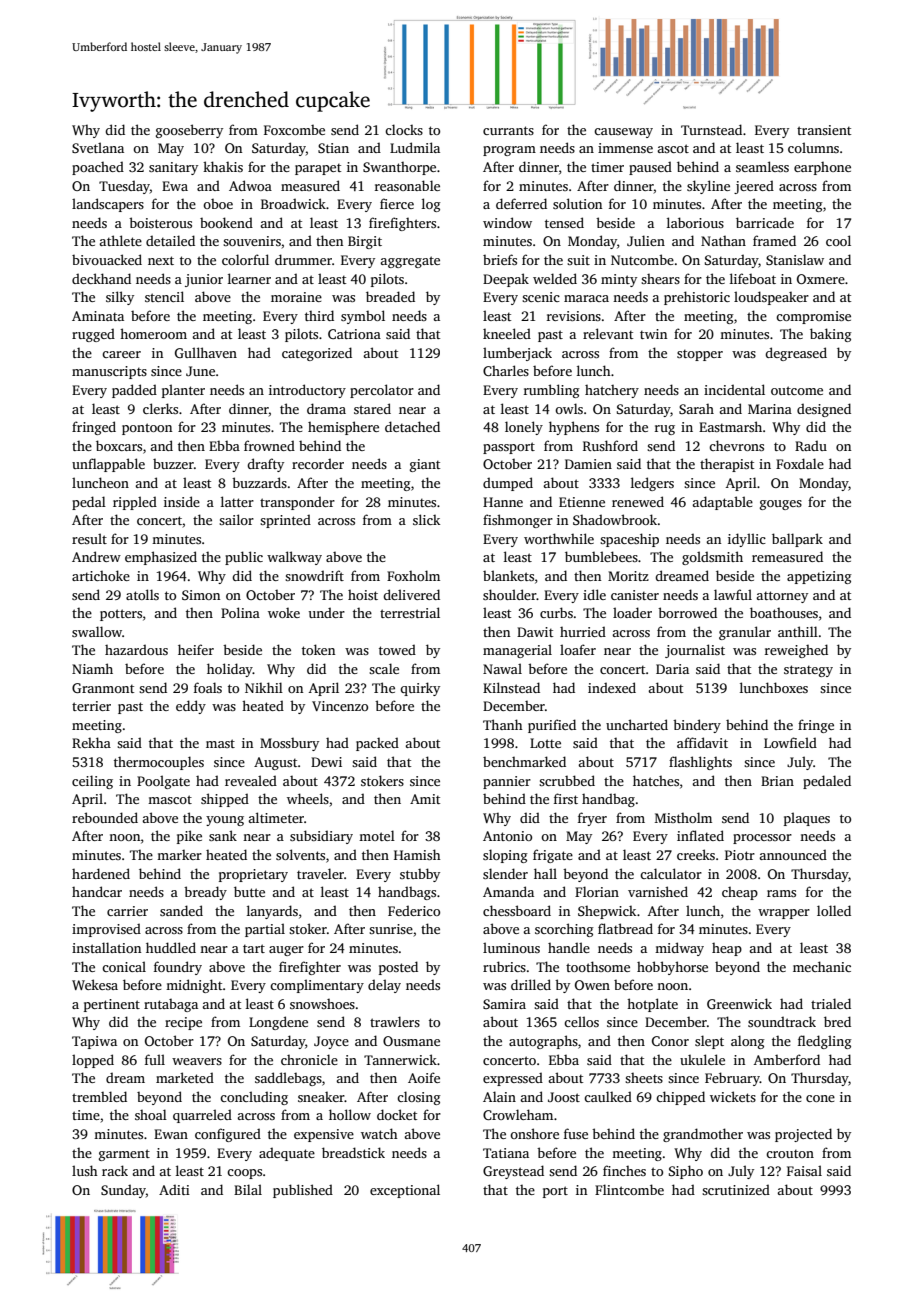  What do you see at coordinates (736, 1189) in the image?
I see `scrutinized` at bounding box center [736, 1189].
